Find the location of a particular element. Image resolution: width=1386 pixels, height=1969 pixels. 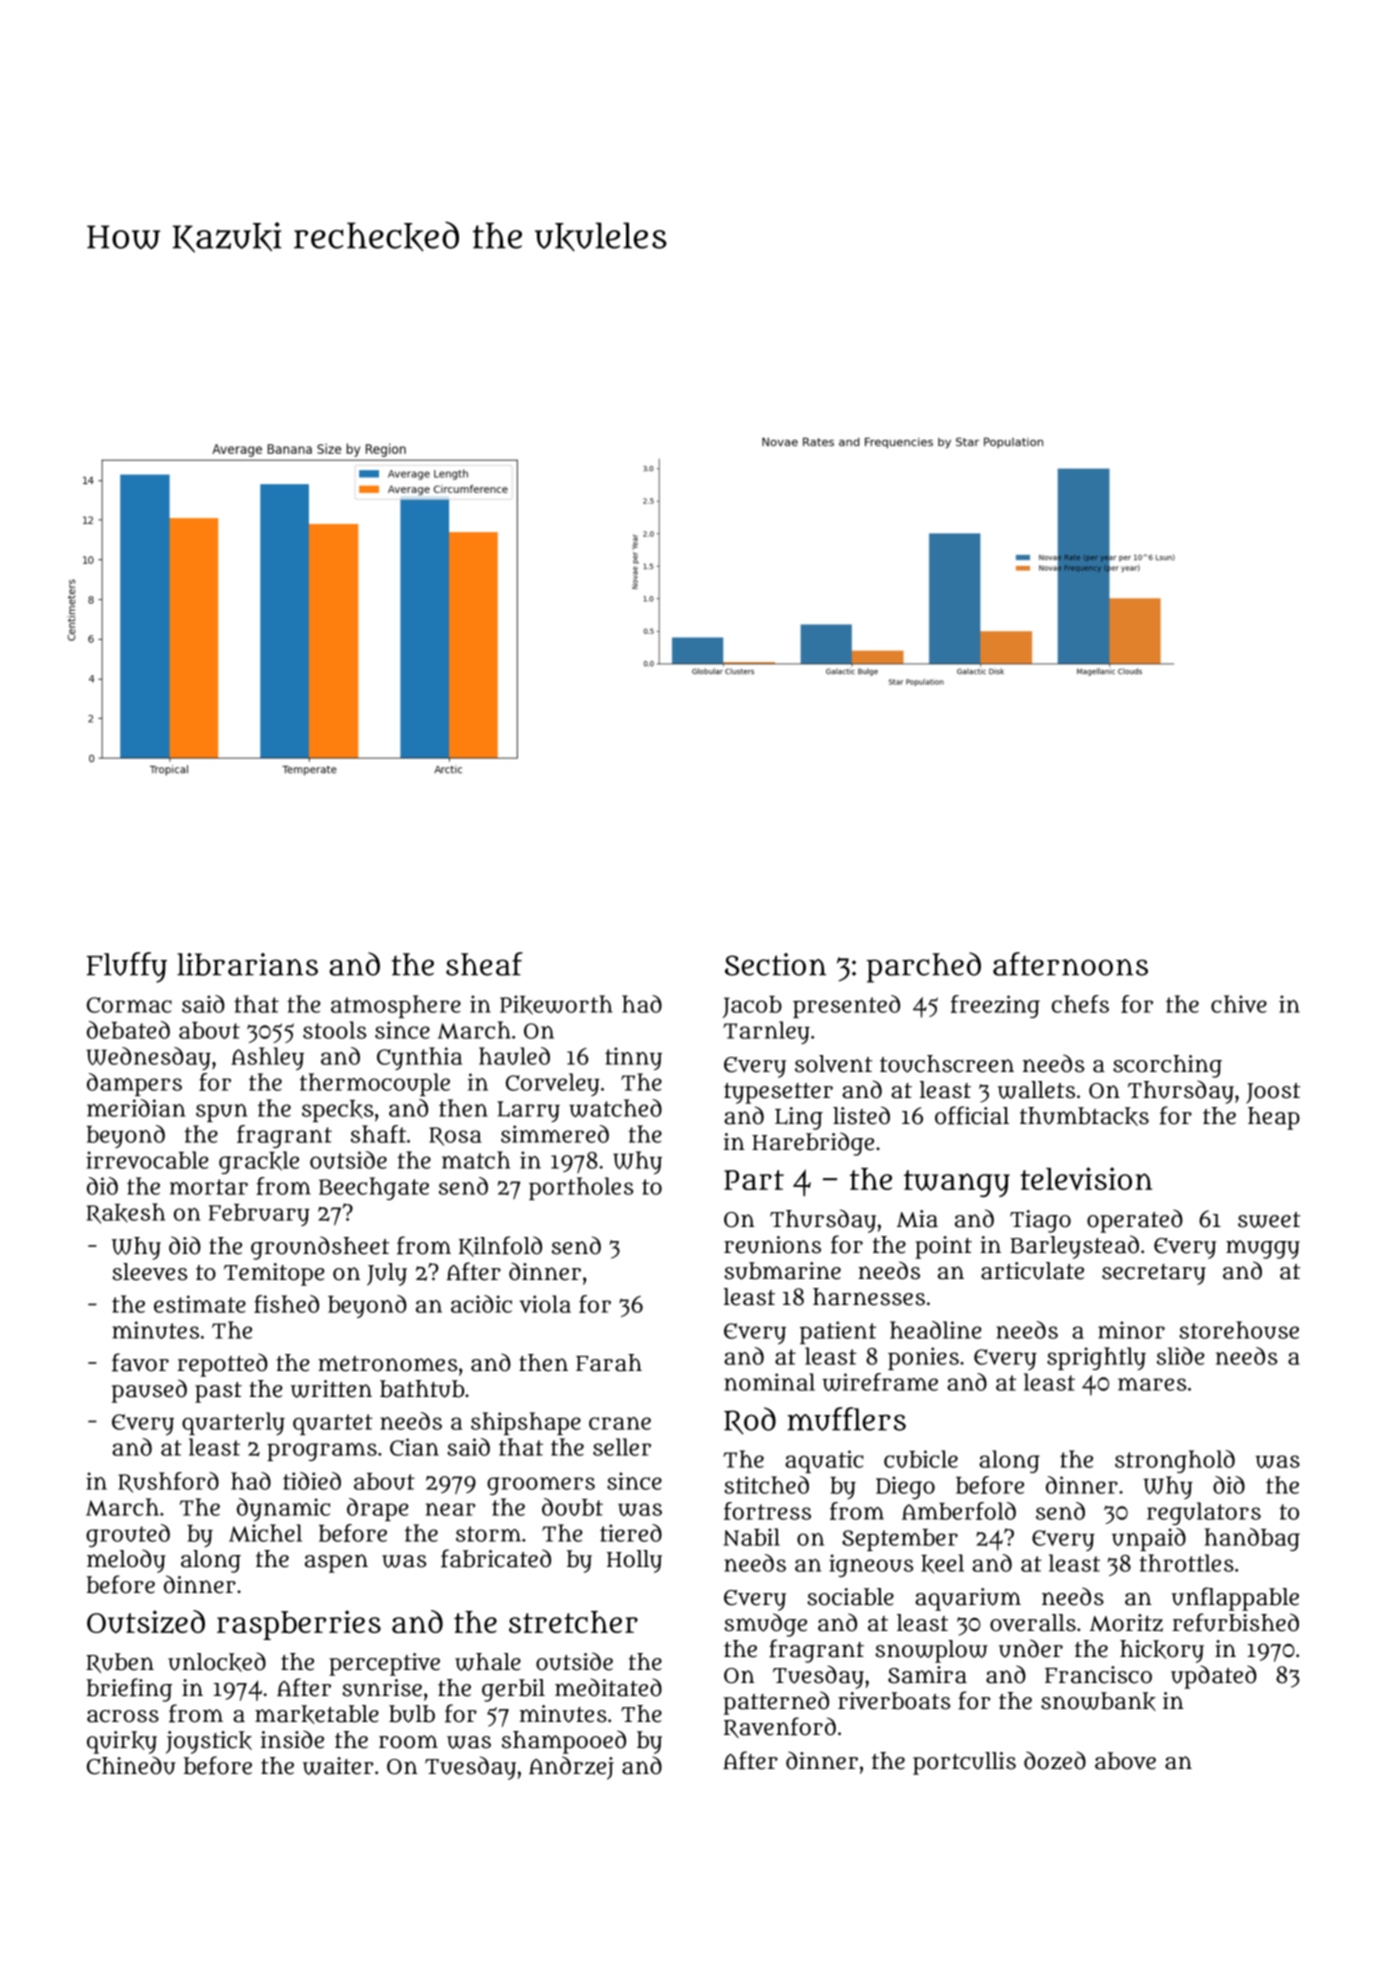

Rakesh is located at coordinates (126, 1213).
